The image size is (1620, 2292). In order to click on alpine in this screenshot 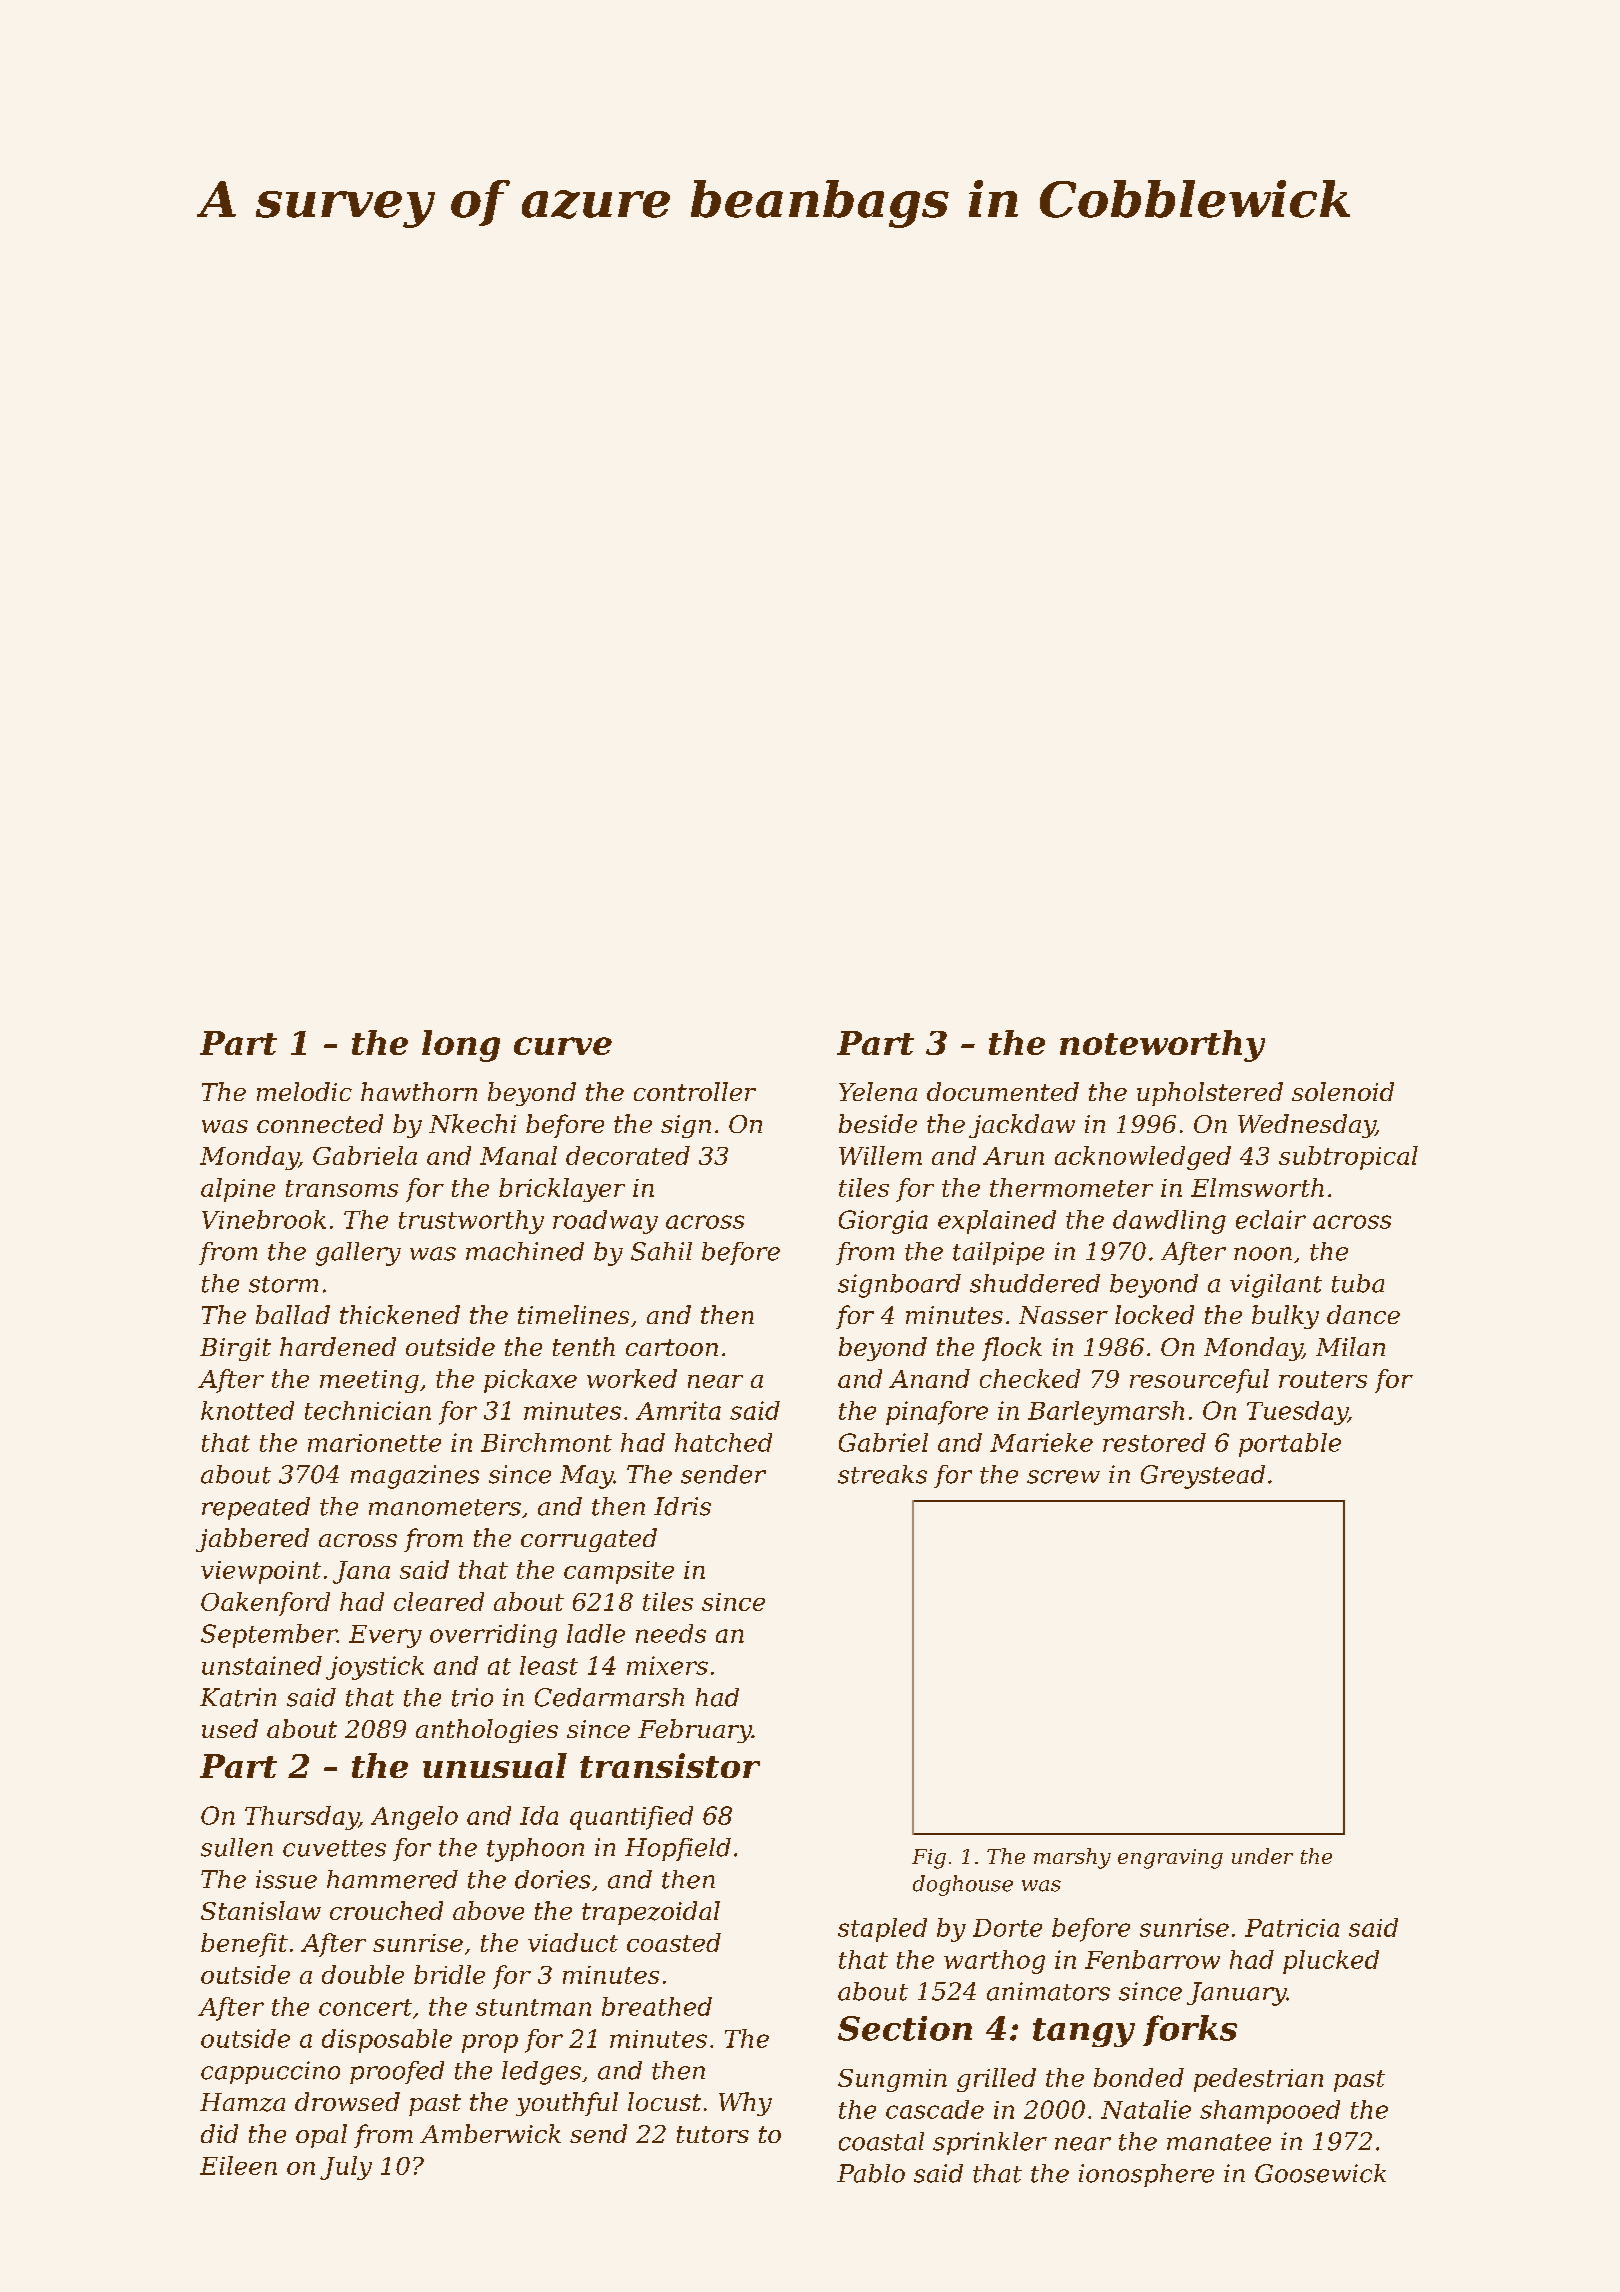, I will do `click(238, 1190)`.
